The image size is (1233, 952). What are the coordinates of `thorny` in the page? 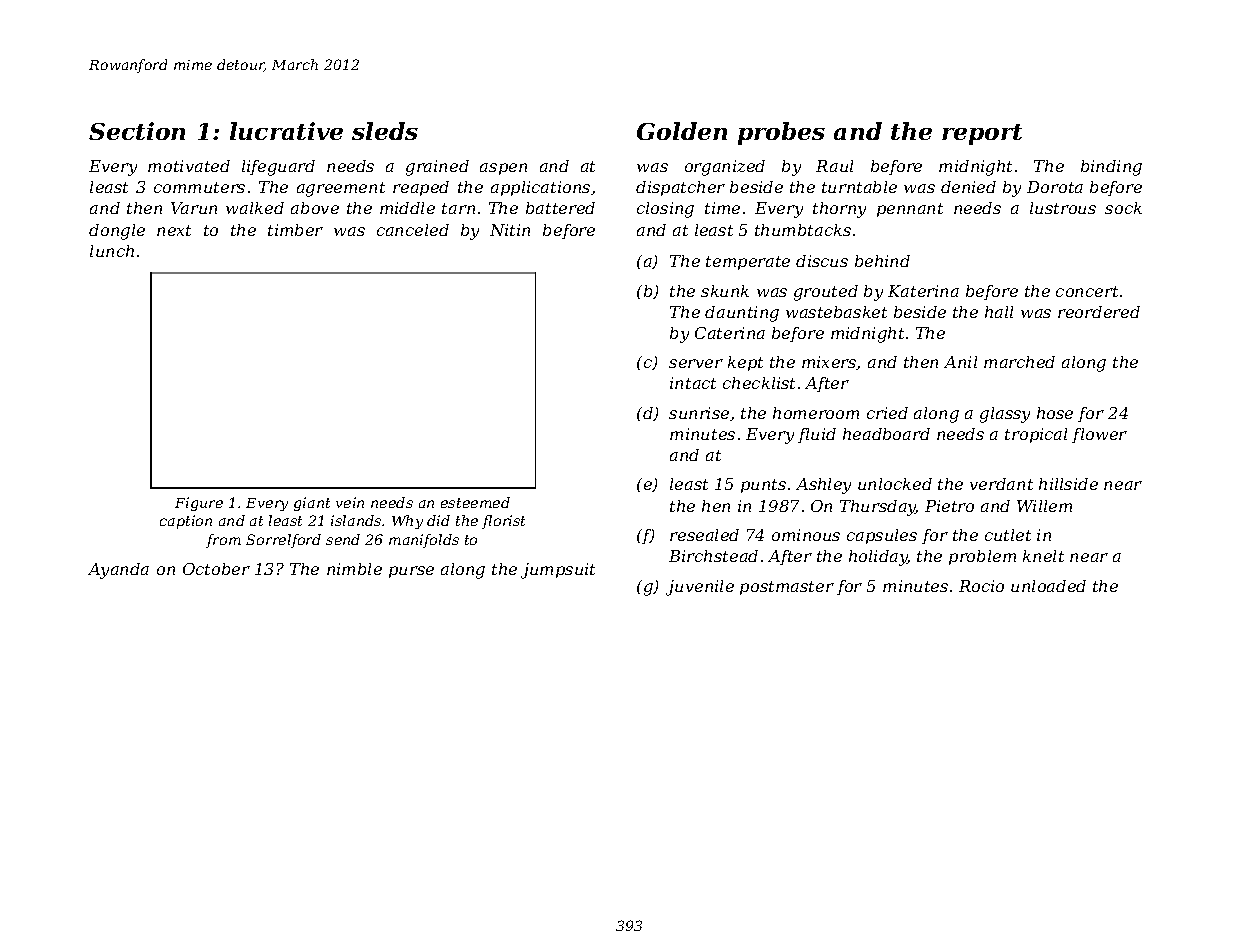 It's located at (839, 210).
